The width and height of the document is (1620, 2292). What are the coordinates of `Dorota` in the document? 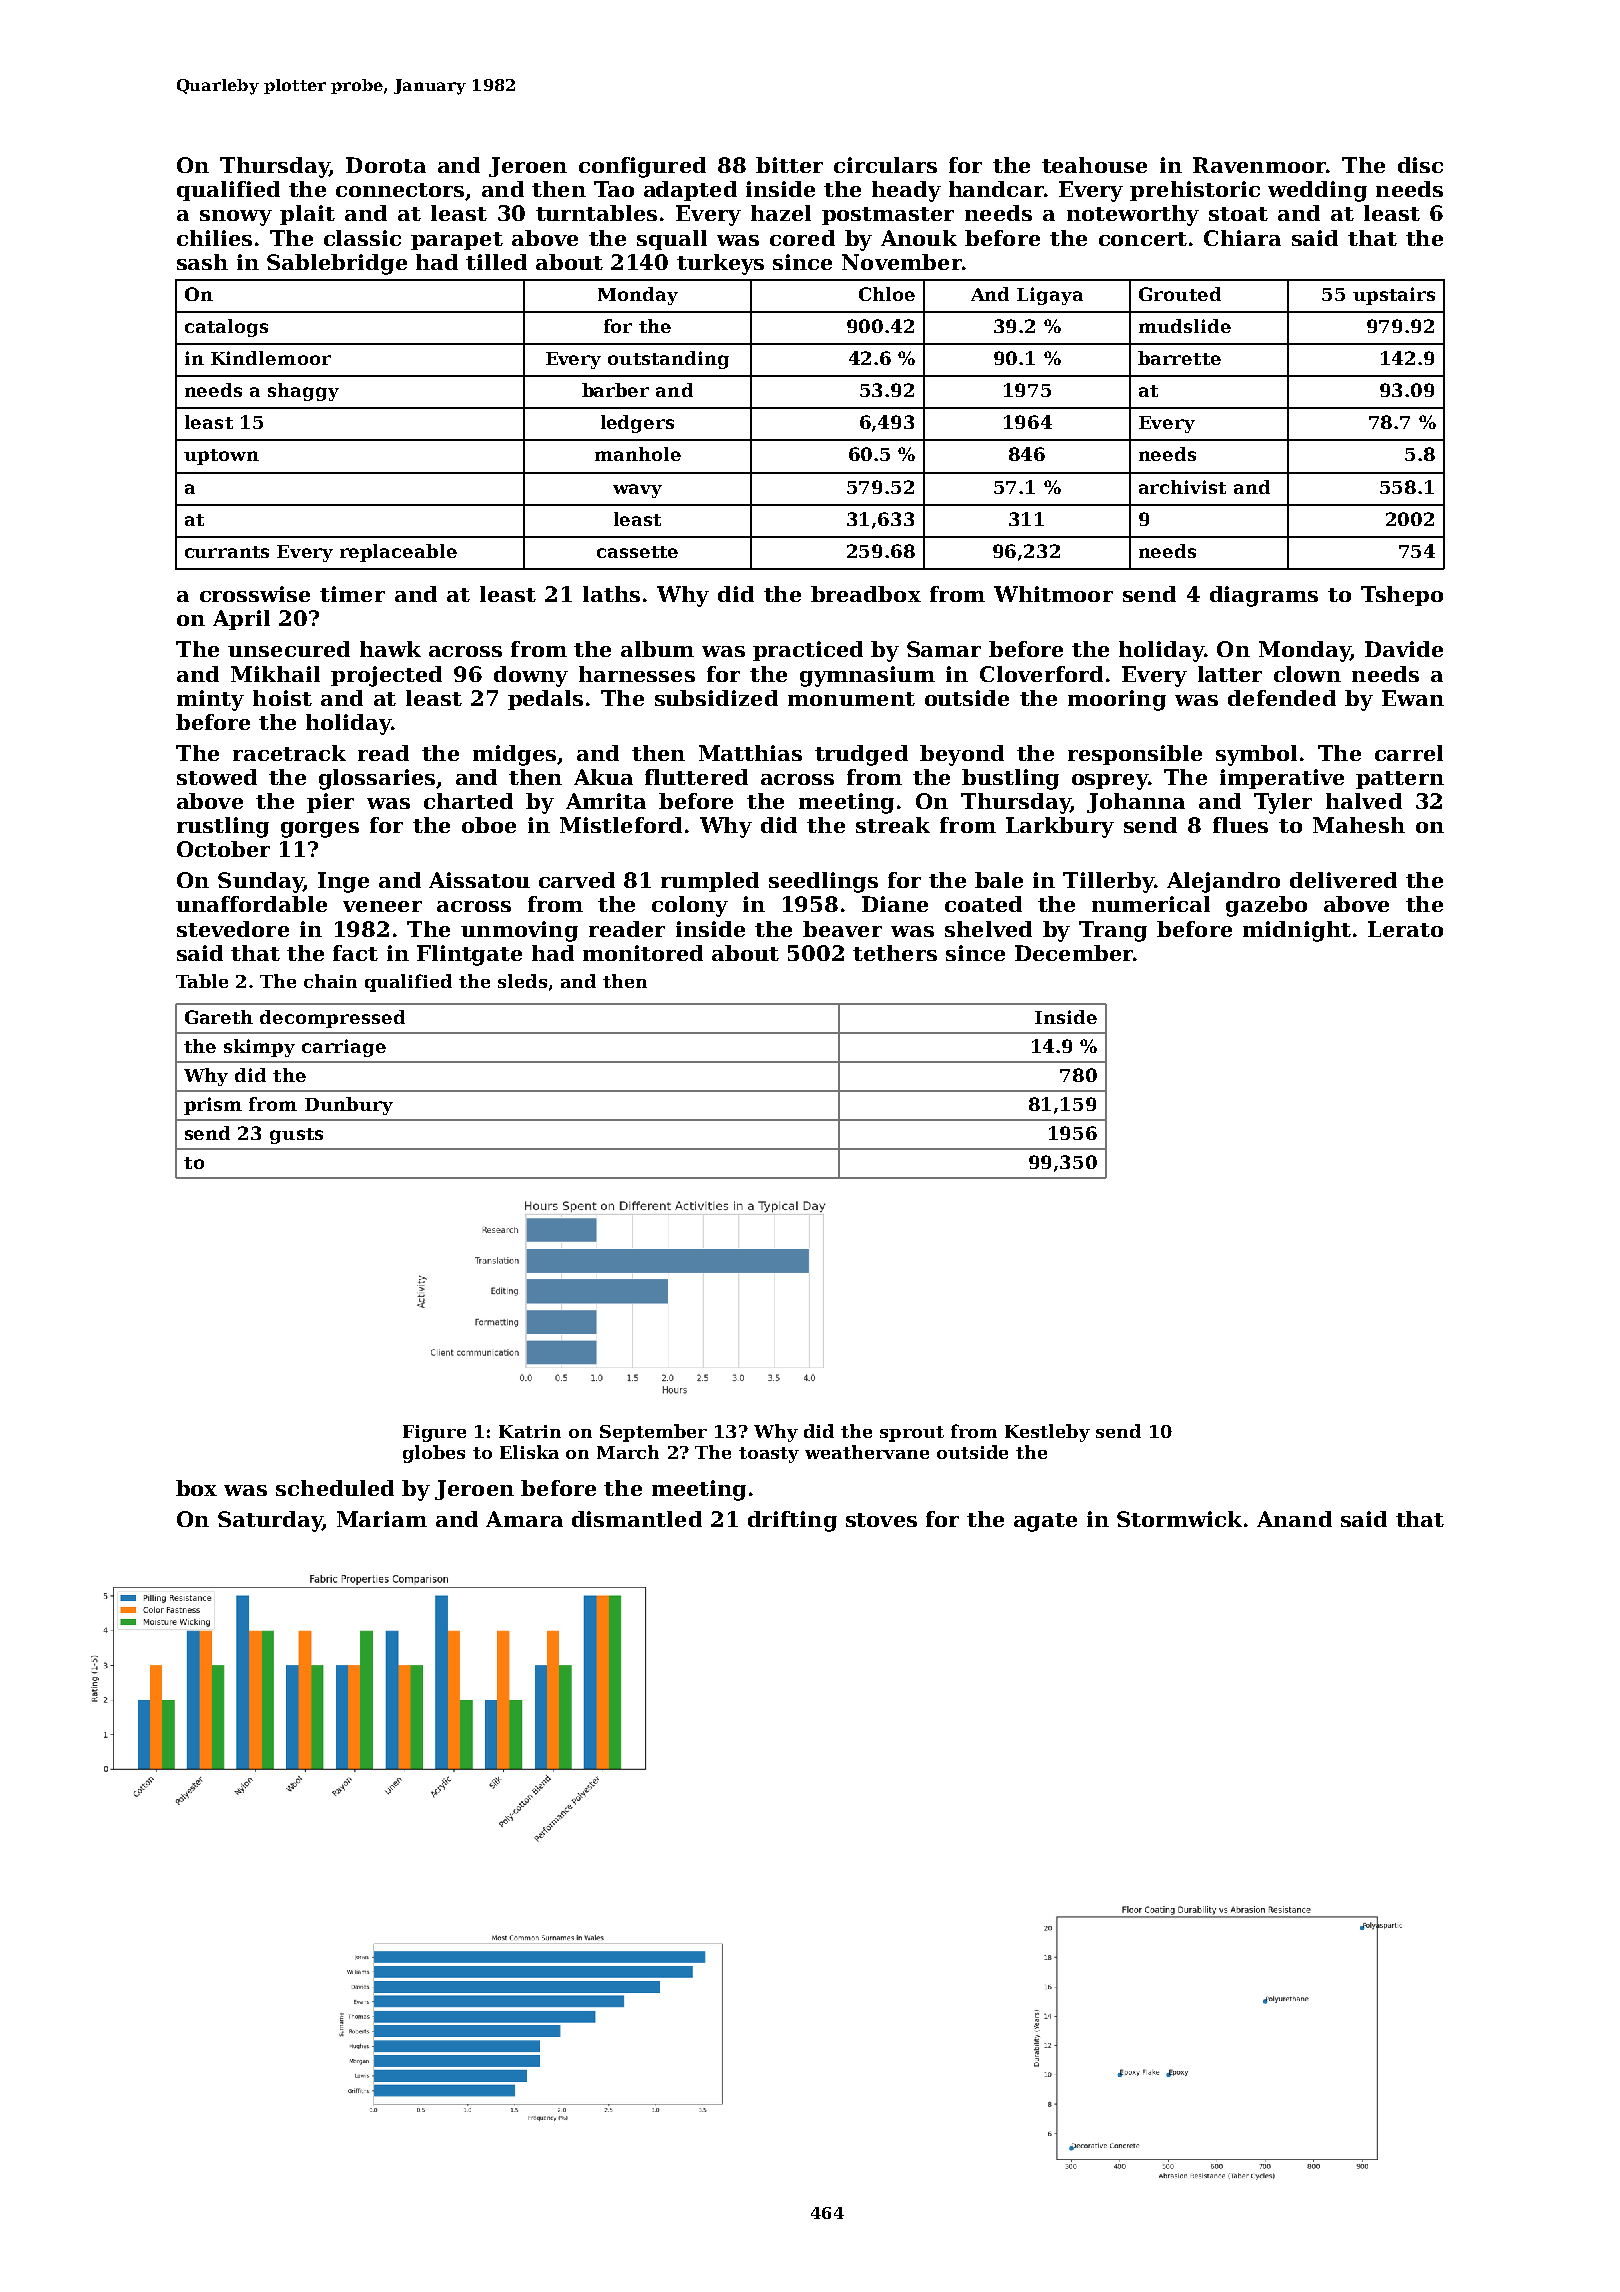 It's located at (386, 165).
